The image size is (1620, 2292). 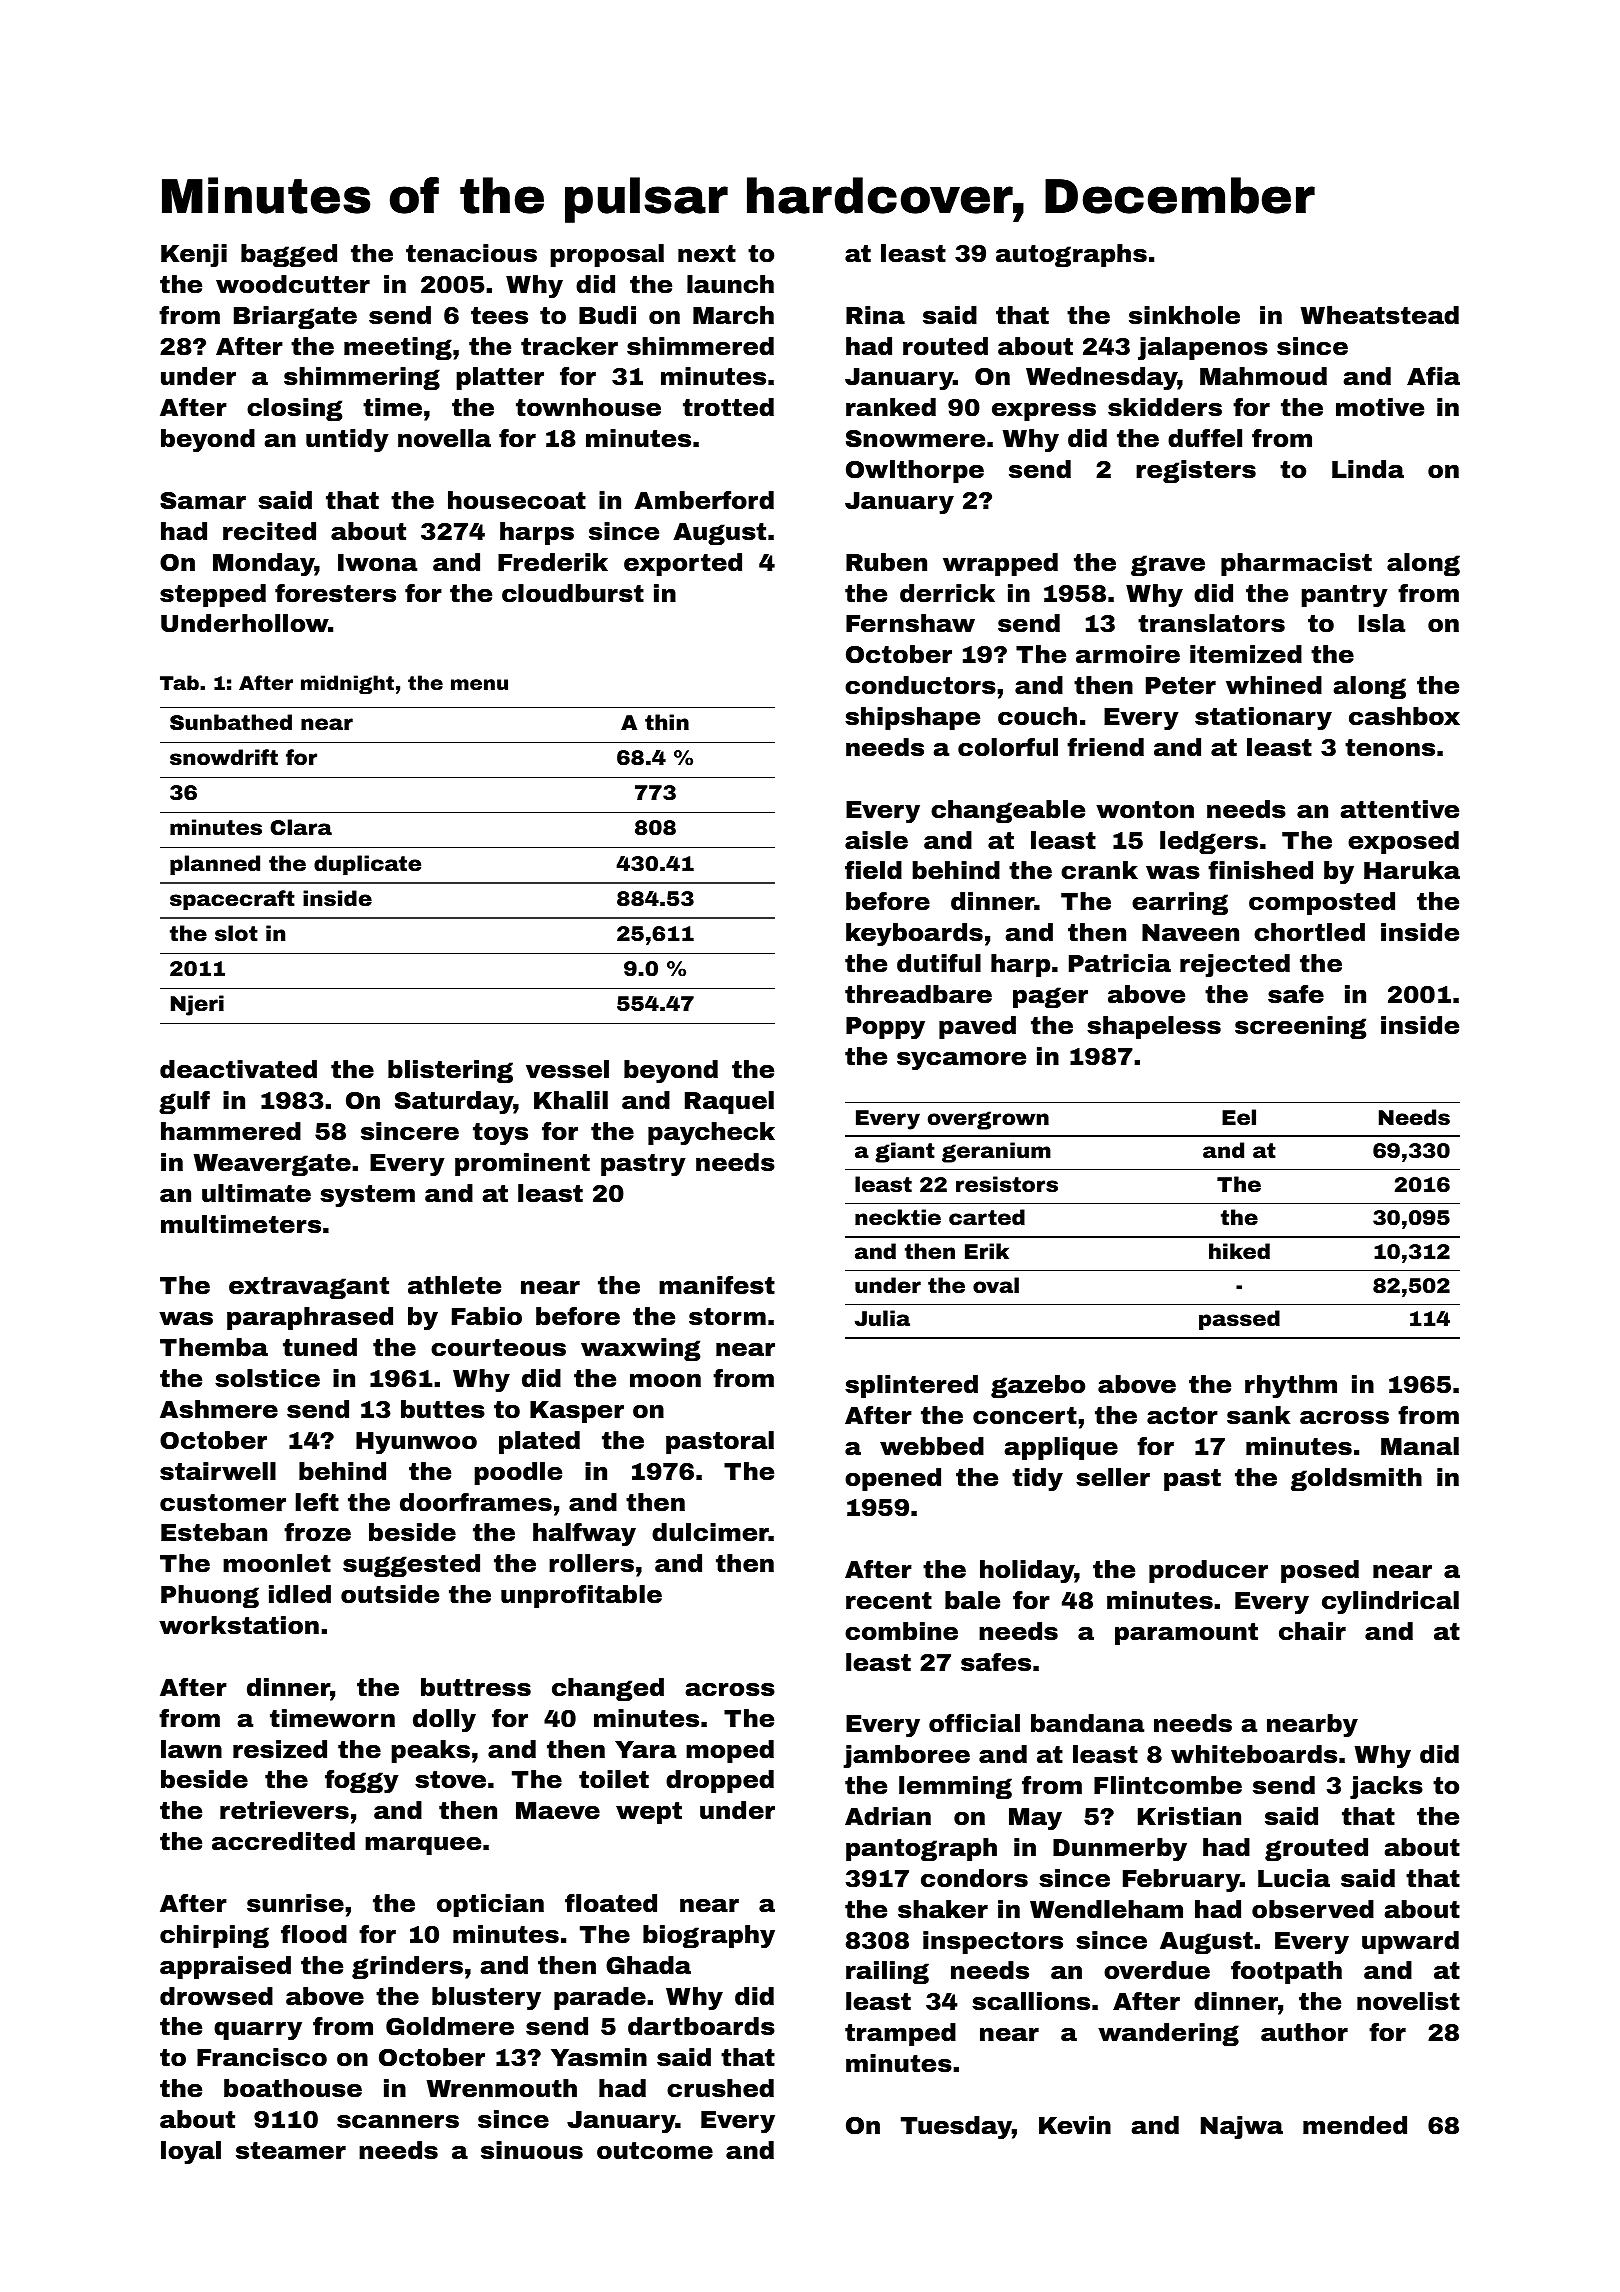 I want to click on autographs, so click(x=1071, y=255).
